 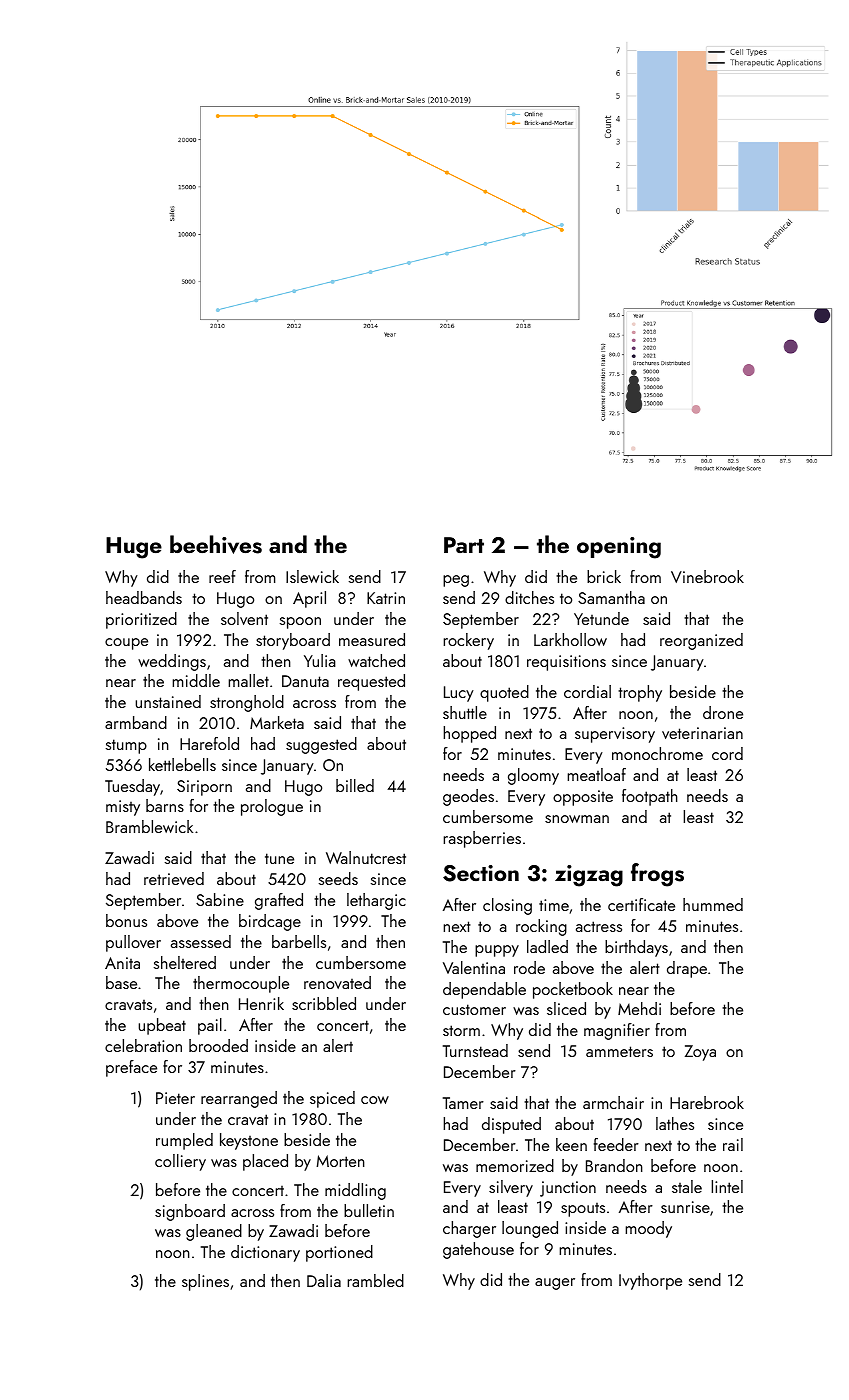 What do you see at coordinates (641, 904) in the screenshot?
I see `certificate` at bounding box center [641, 904].
